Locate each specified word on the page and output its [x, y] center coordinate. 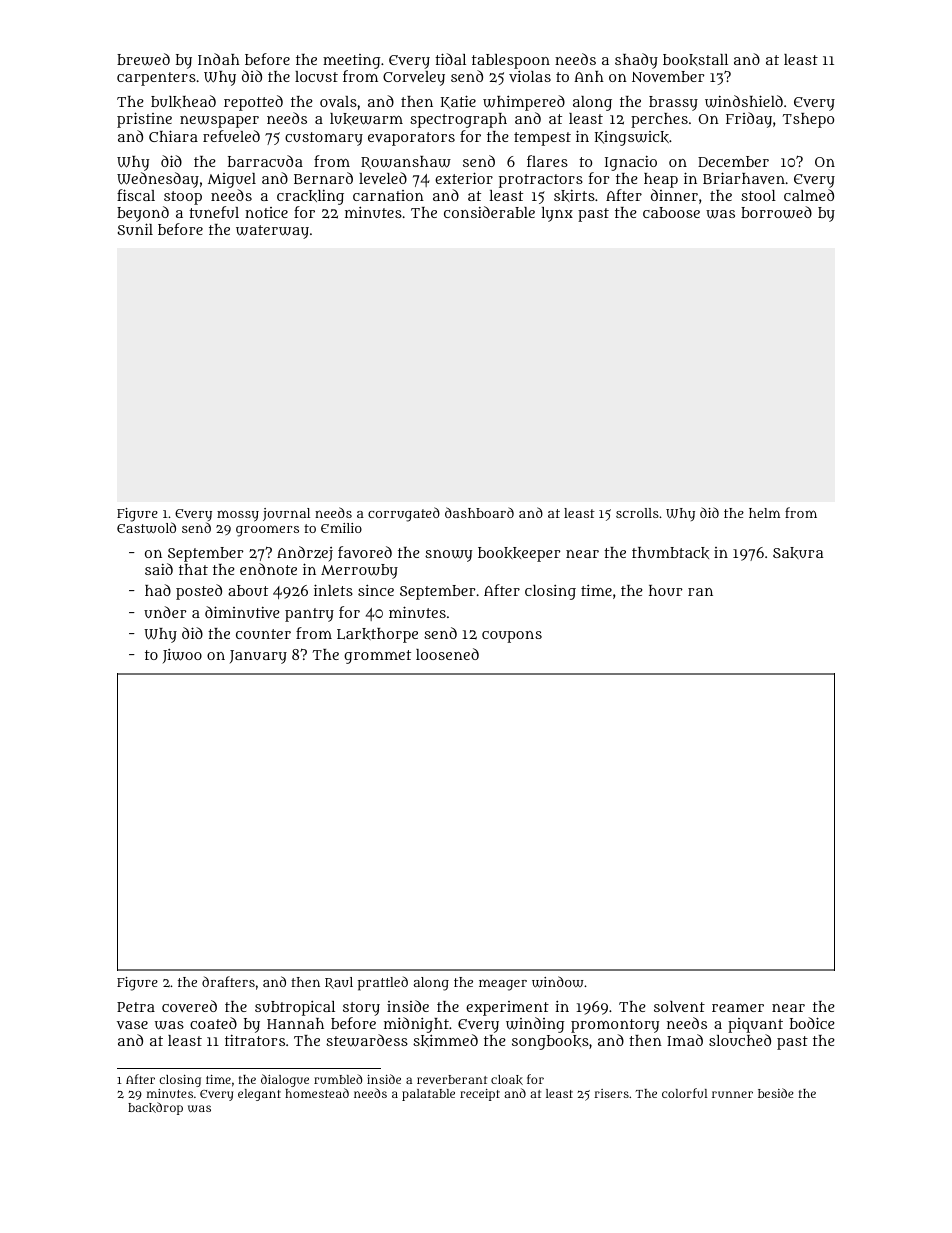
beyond [143, 214]
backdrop [155, 1108]
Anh [589, 76]
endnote [268, 569]
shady [636, 61]
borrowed [776, 212]
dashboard [479, 512]
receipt [480, 1095]
